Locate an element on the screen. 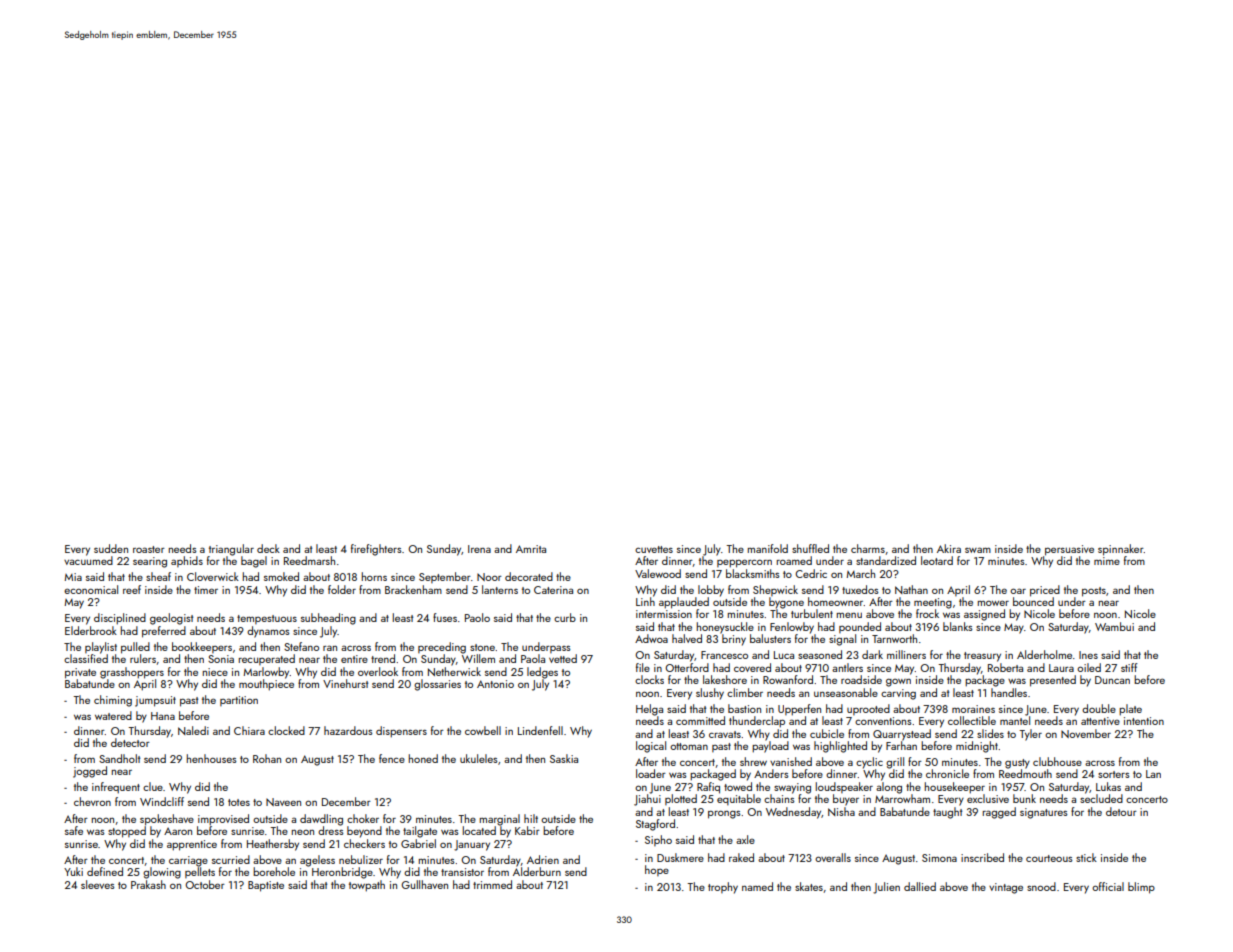 The image size is (1233, 952). lanterns is located at coordinates (500, 589).
